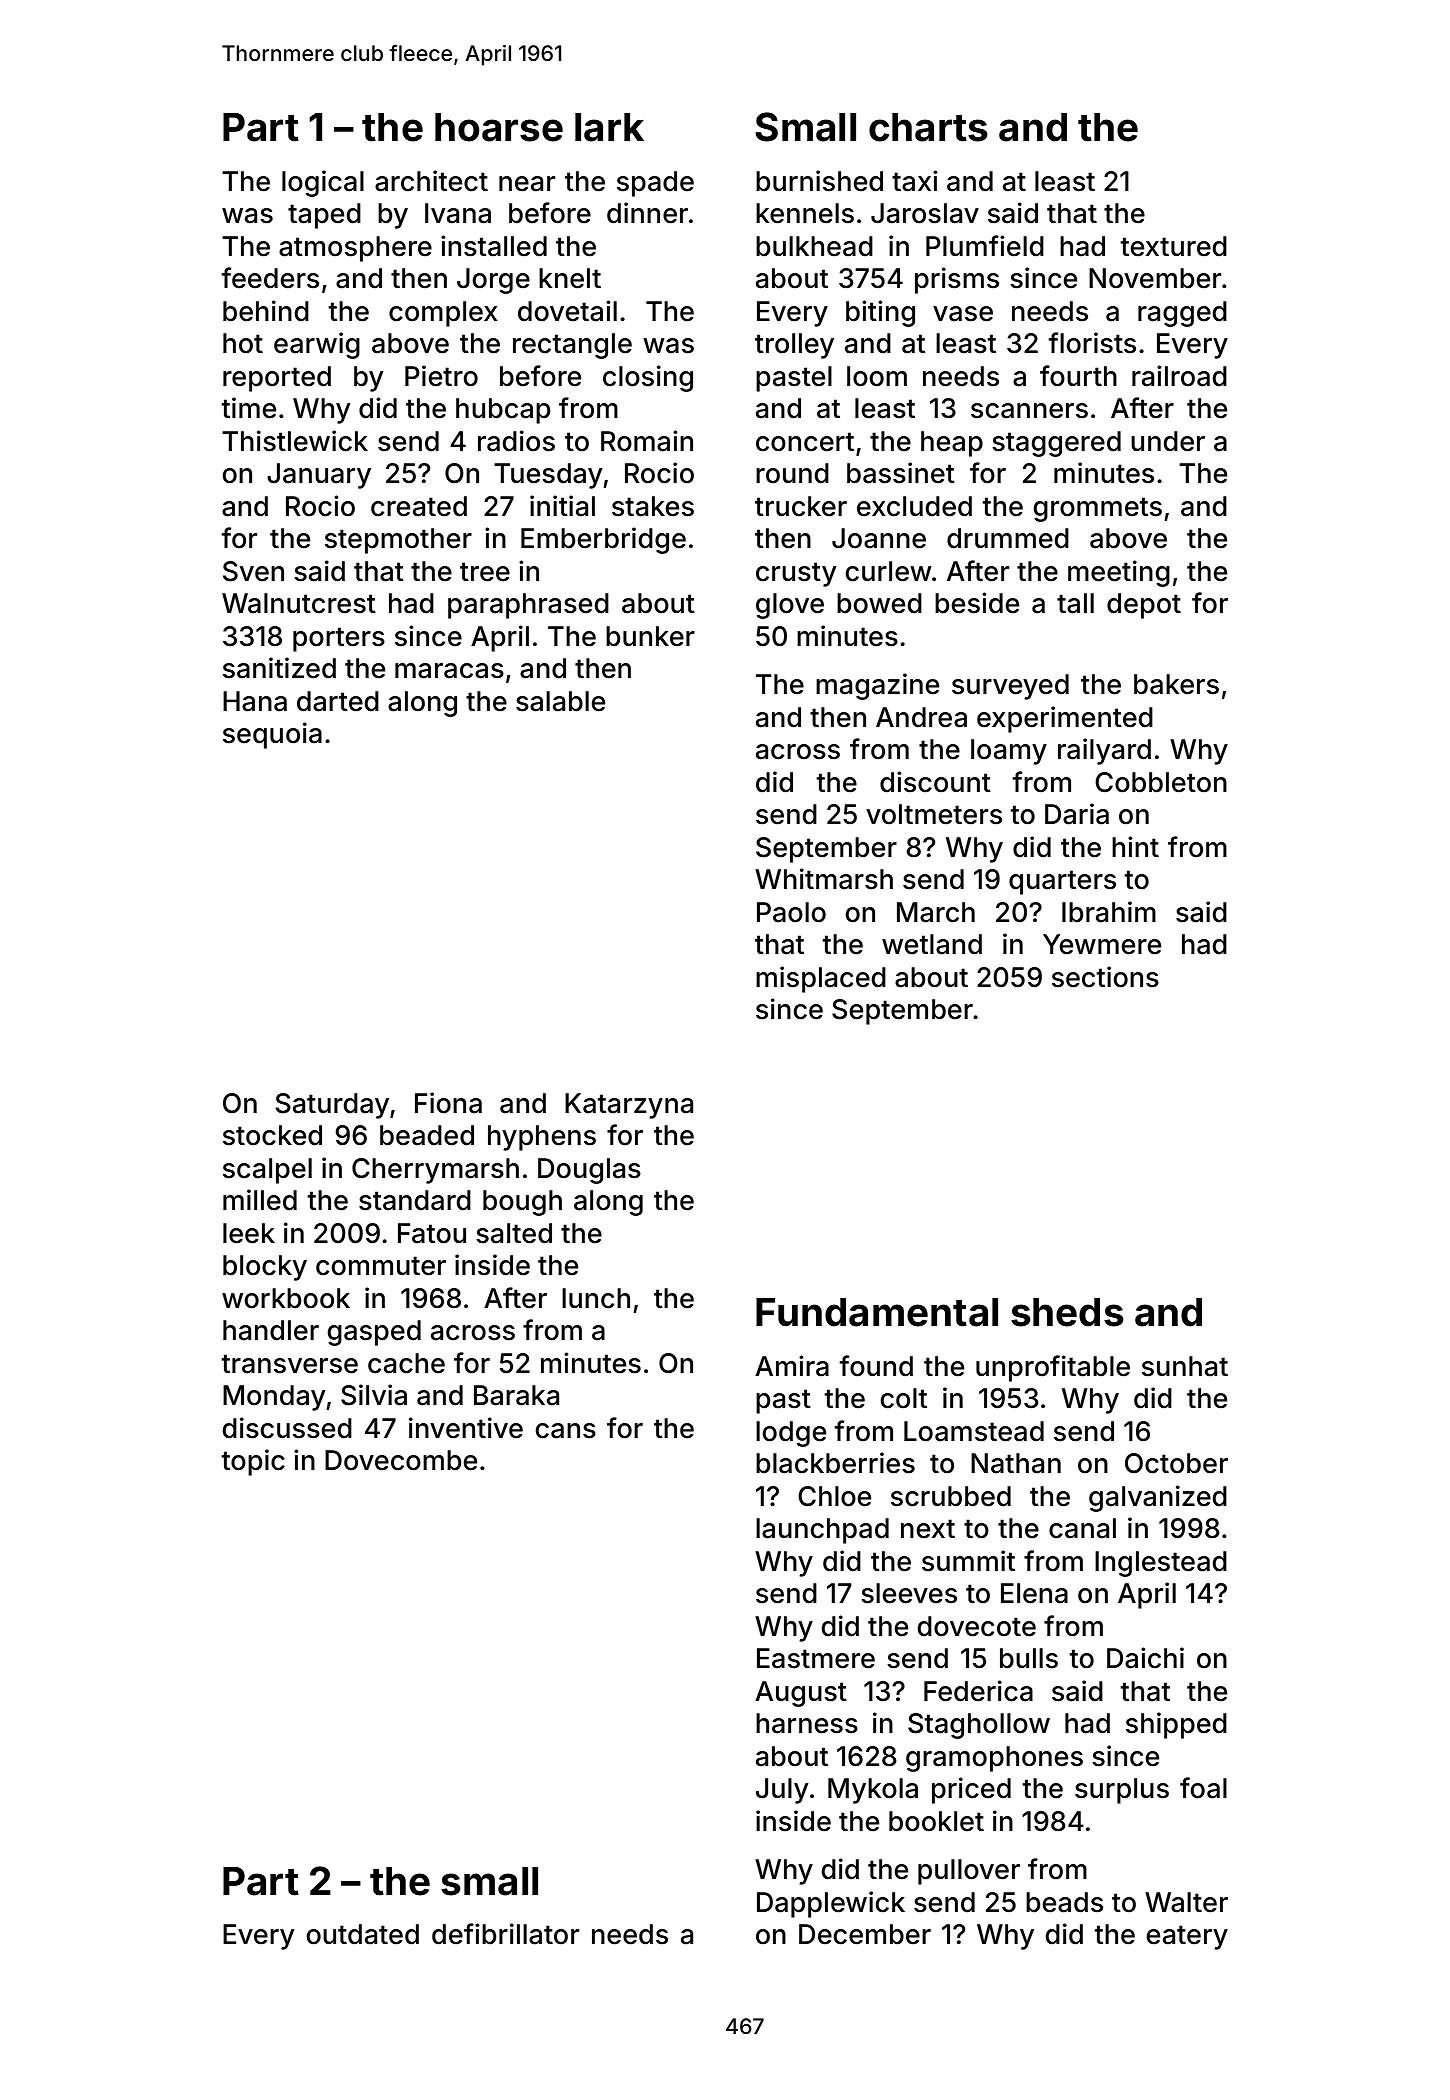 The image size is (1450, 2100). What do you see at coordinates (877, 686) in the image?
I see `magazine` at bounding box center [877, 686].
